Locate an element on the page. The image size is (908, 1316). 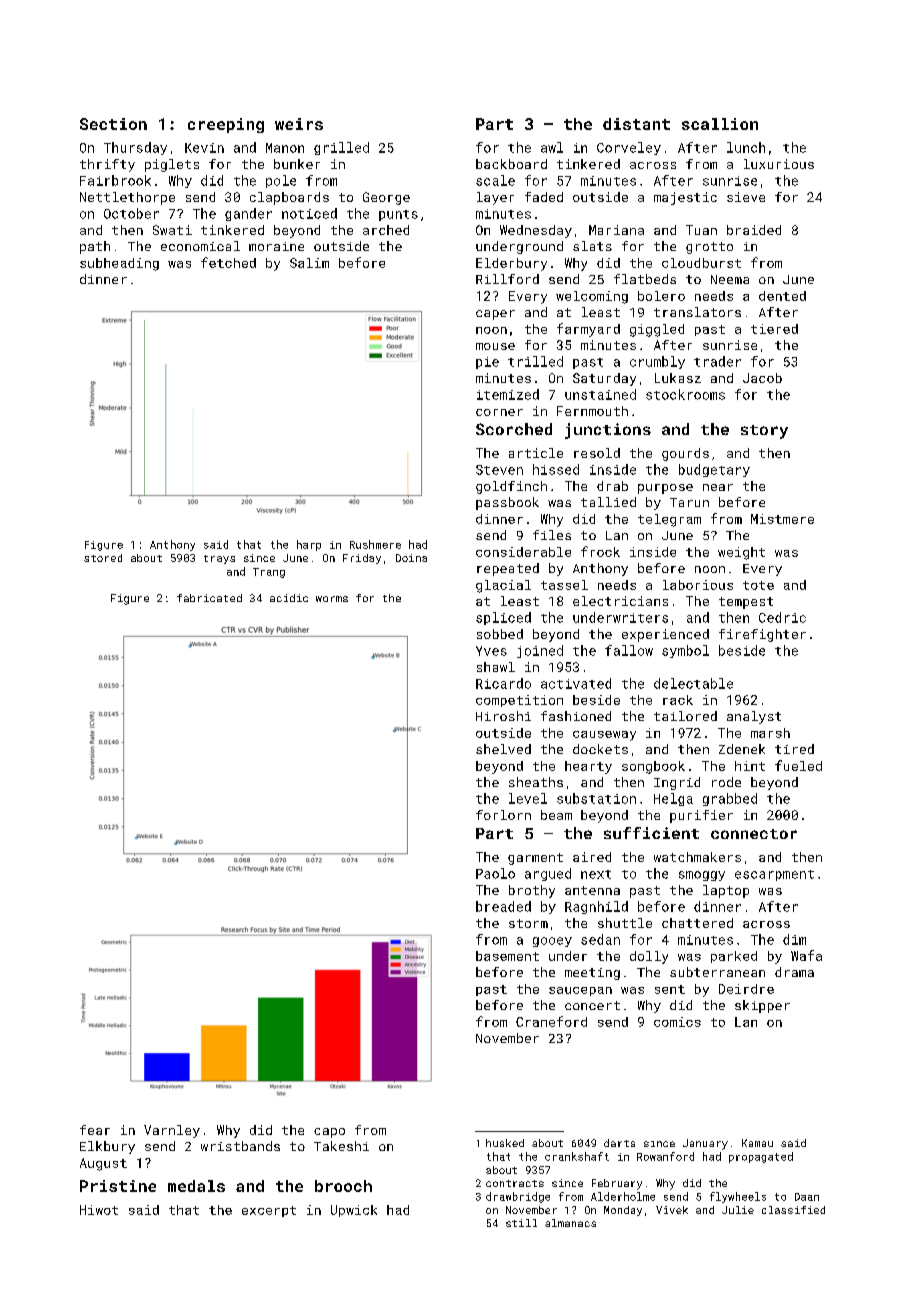
shelved is located at coordinates (503, 749).
